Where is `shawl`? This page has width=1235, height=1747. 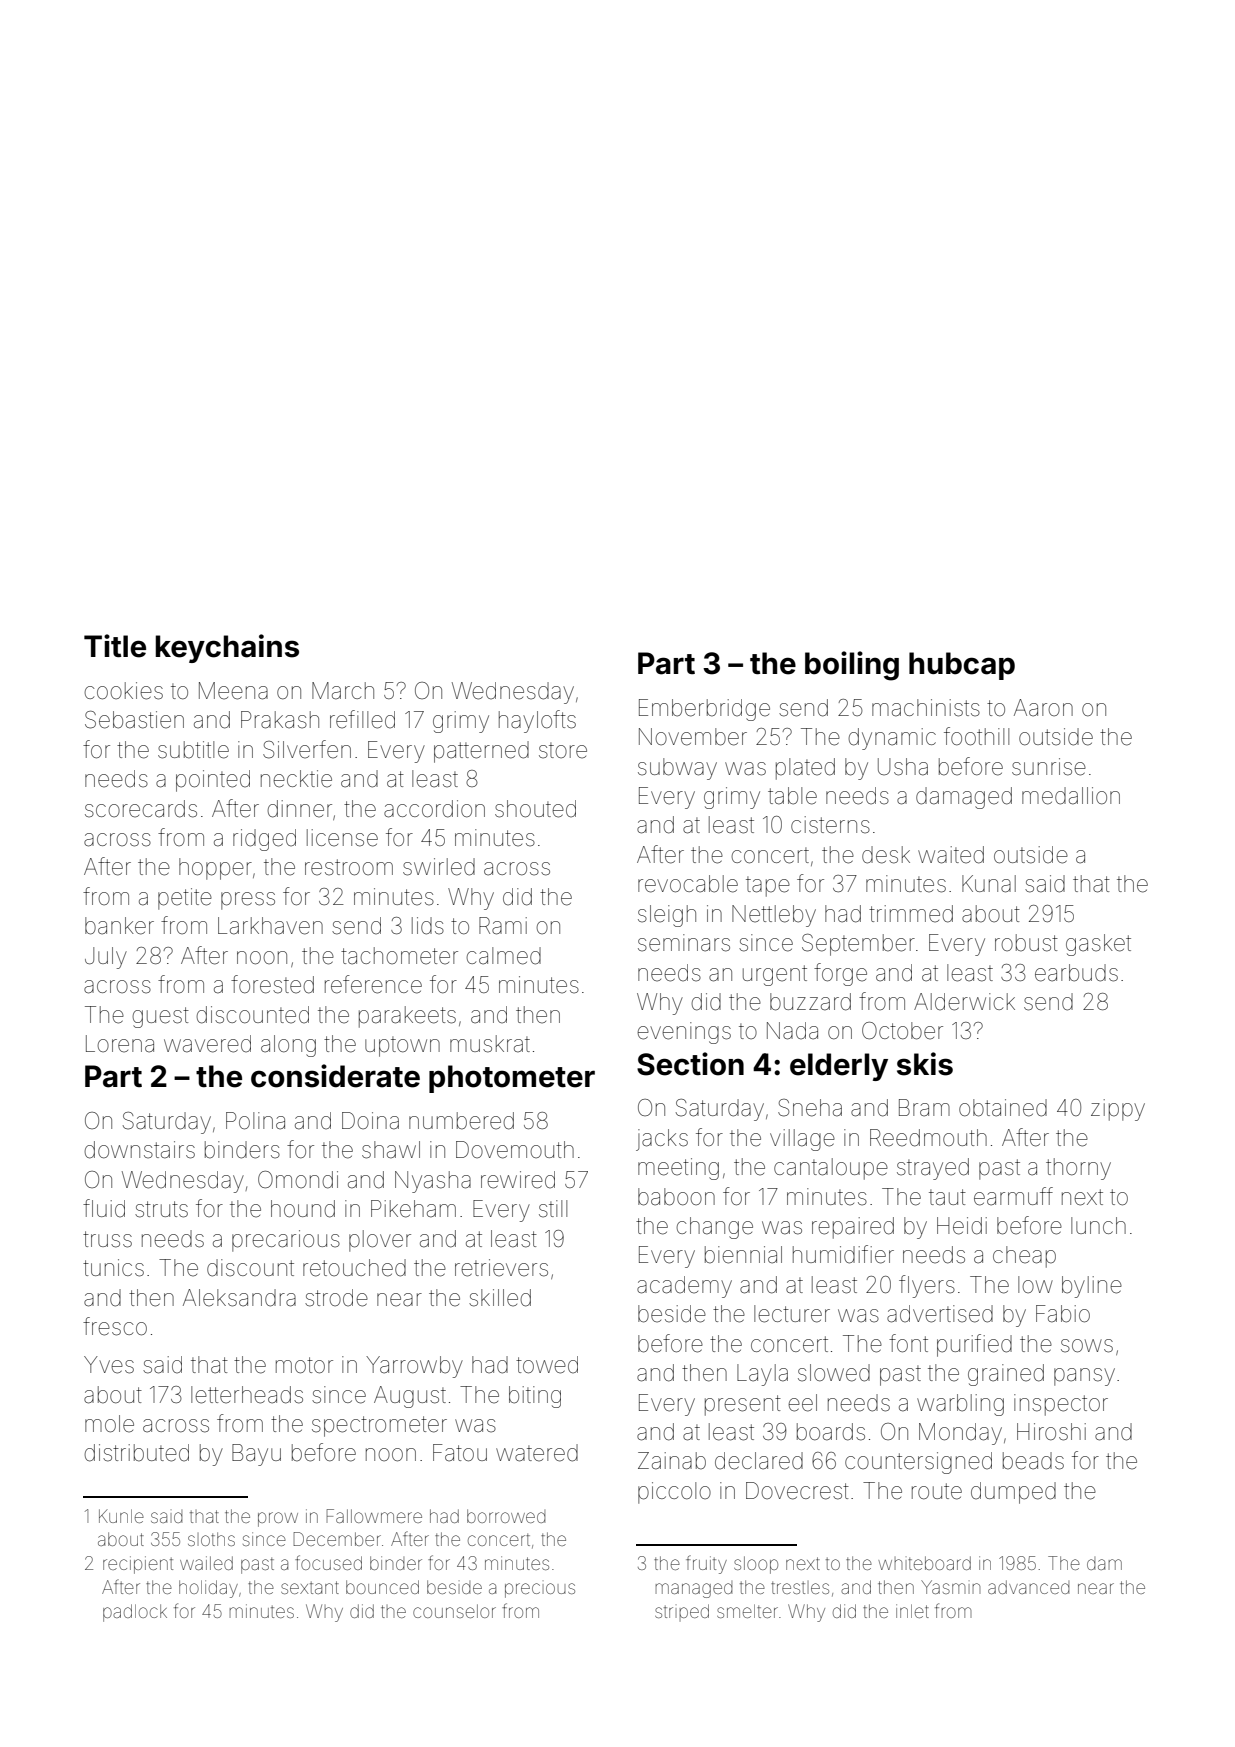 shawl is located at coordinates (391, 1150).
